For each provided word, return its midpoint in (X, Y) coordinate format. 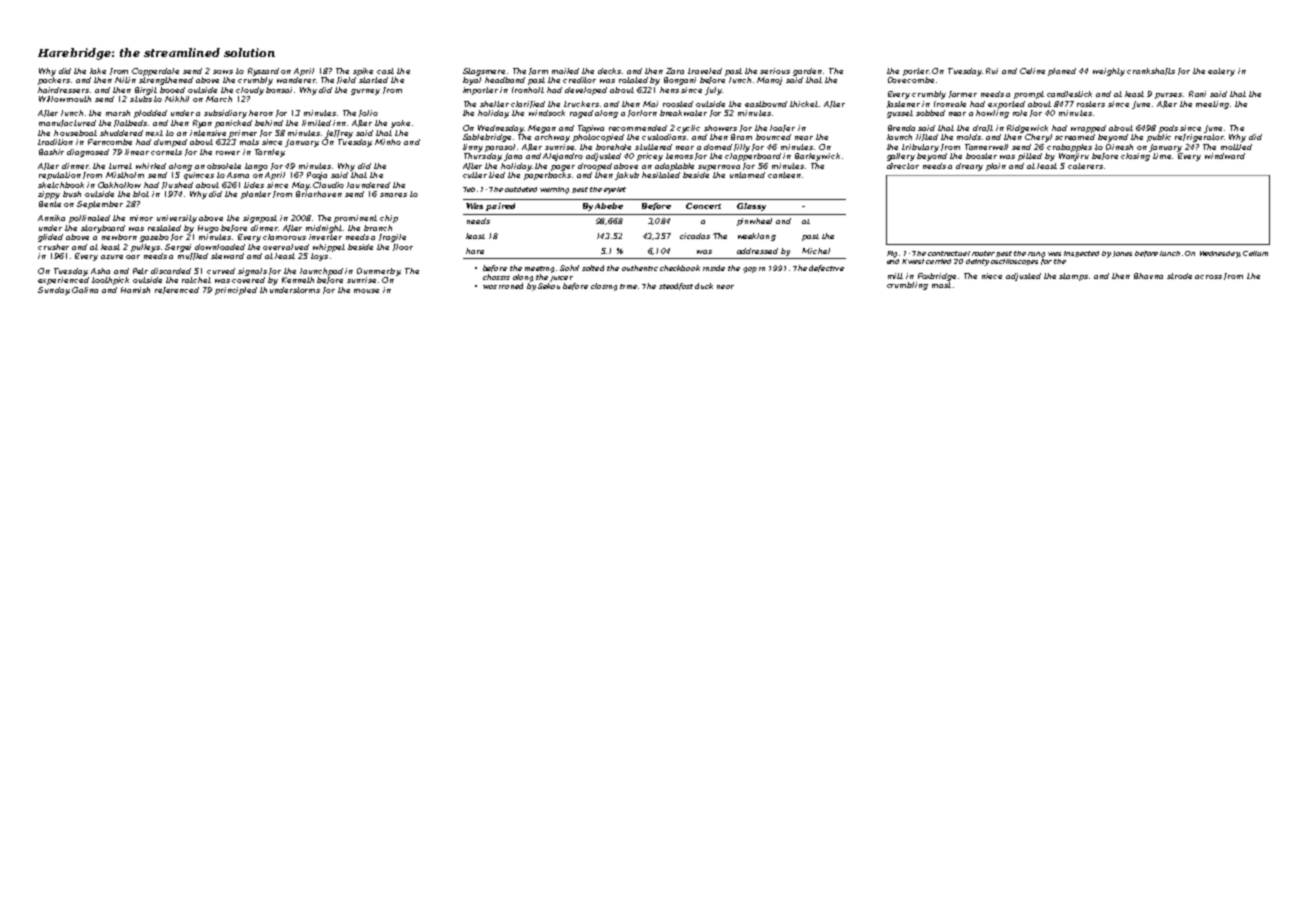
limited (316, 123)
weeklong (757, 237)
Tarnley (269, 153)
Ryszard (263, 72)
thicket (805, 104)
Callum (1255, 253)
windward (1225, 156)
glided (50, 238)
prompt (1029, 95)
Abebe (609, 206)
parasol (500, 148)
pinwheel (754, 222)
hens (669, 90)
